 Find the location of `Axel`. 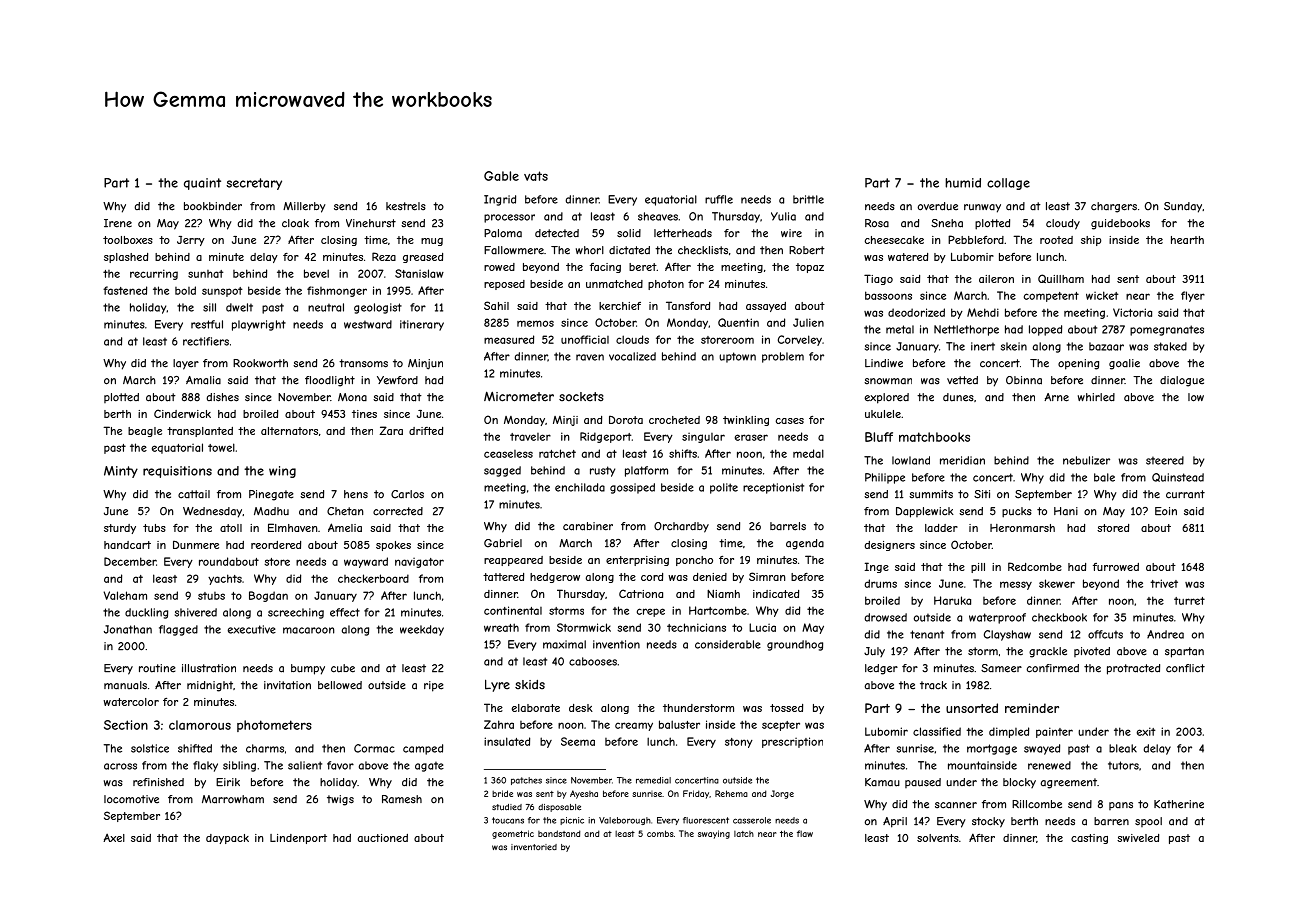

Axel is located at coordinates (114, 837).
